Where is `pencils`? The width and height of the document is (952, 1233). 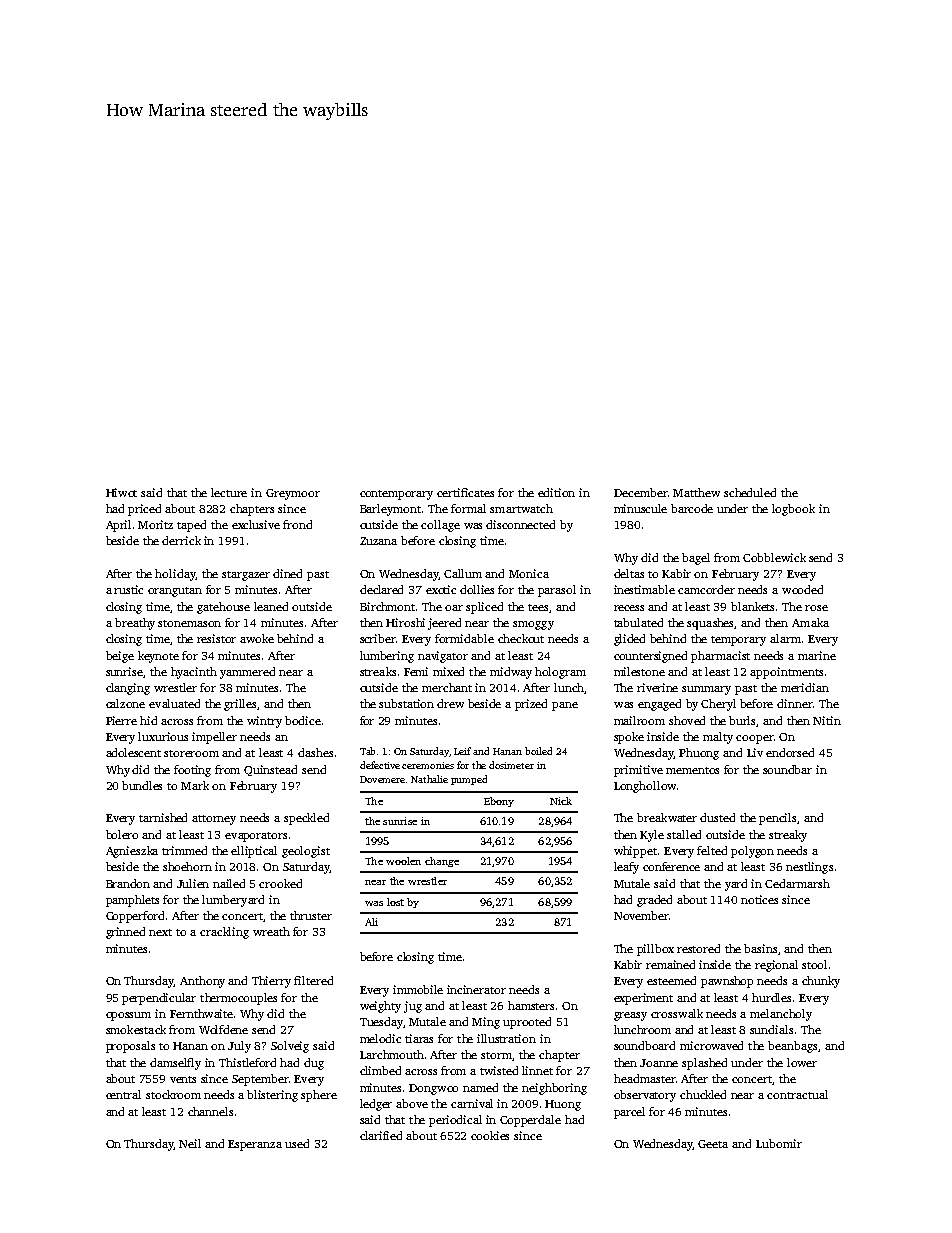 pencils is located at coordinates (777, 819).
